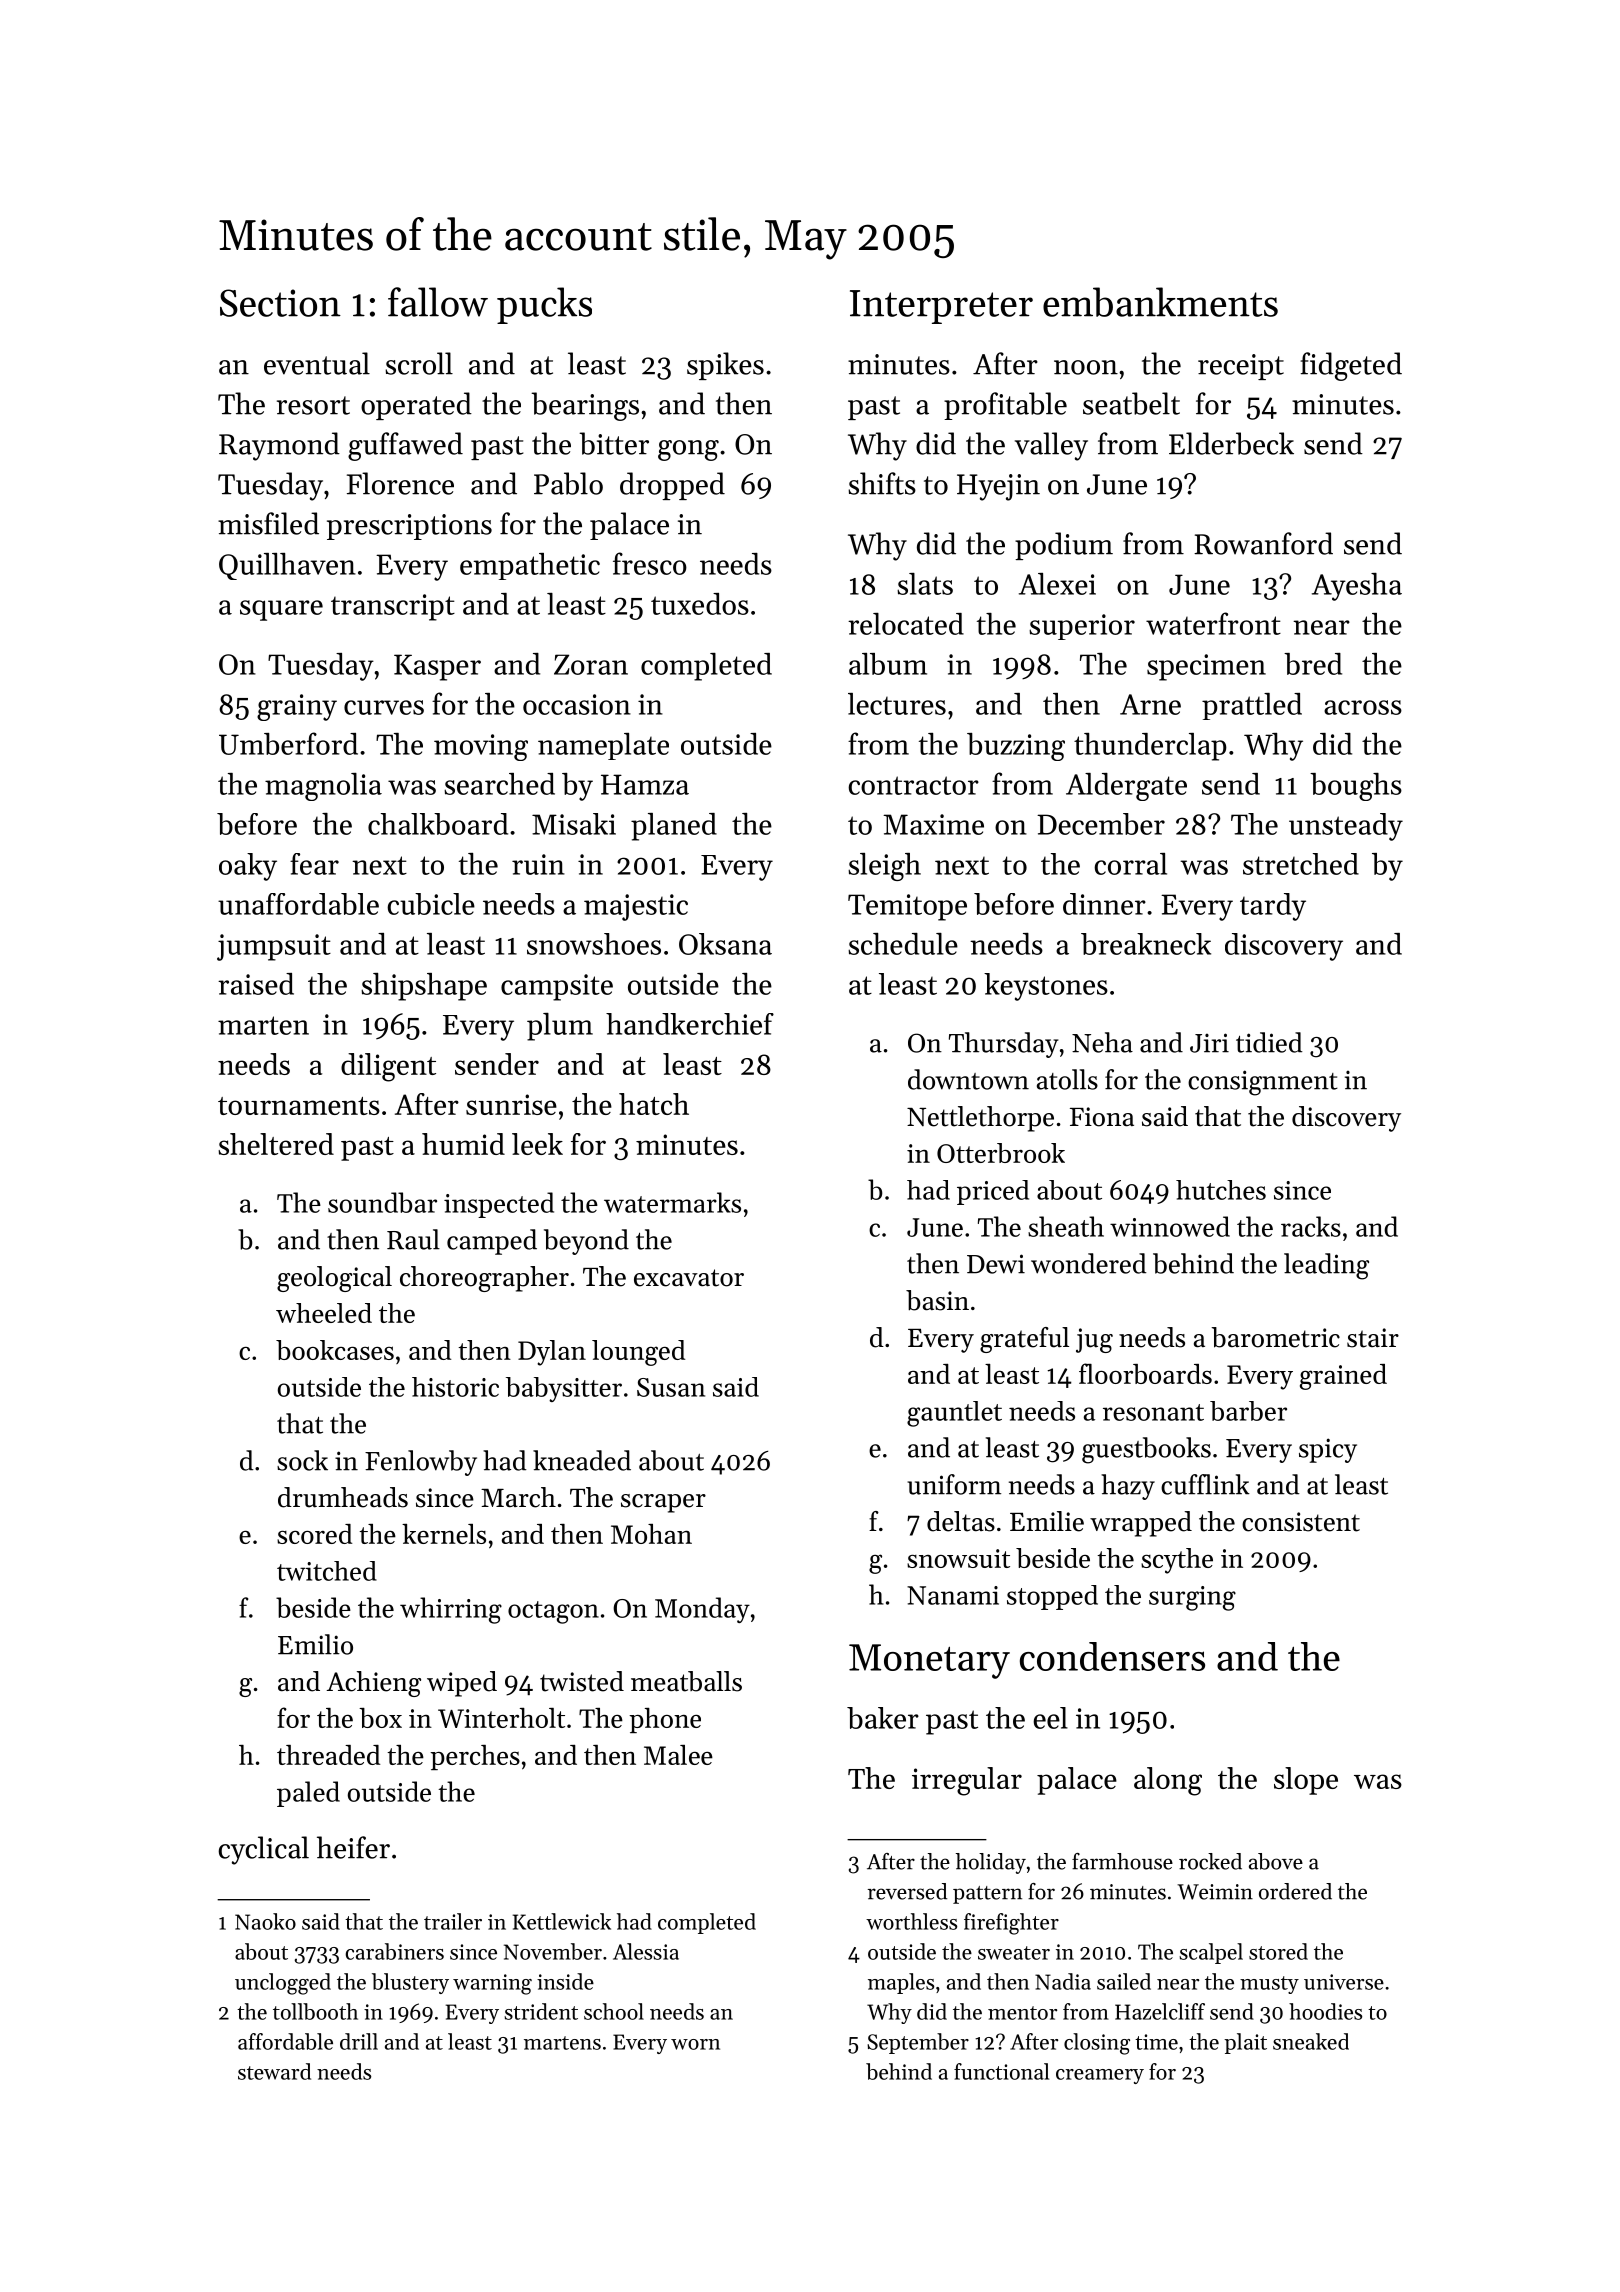  I want to click on drill, so click(359, 2041).
